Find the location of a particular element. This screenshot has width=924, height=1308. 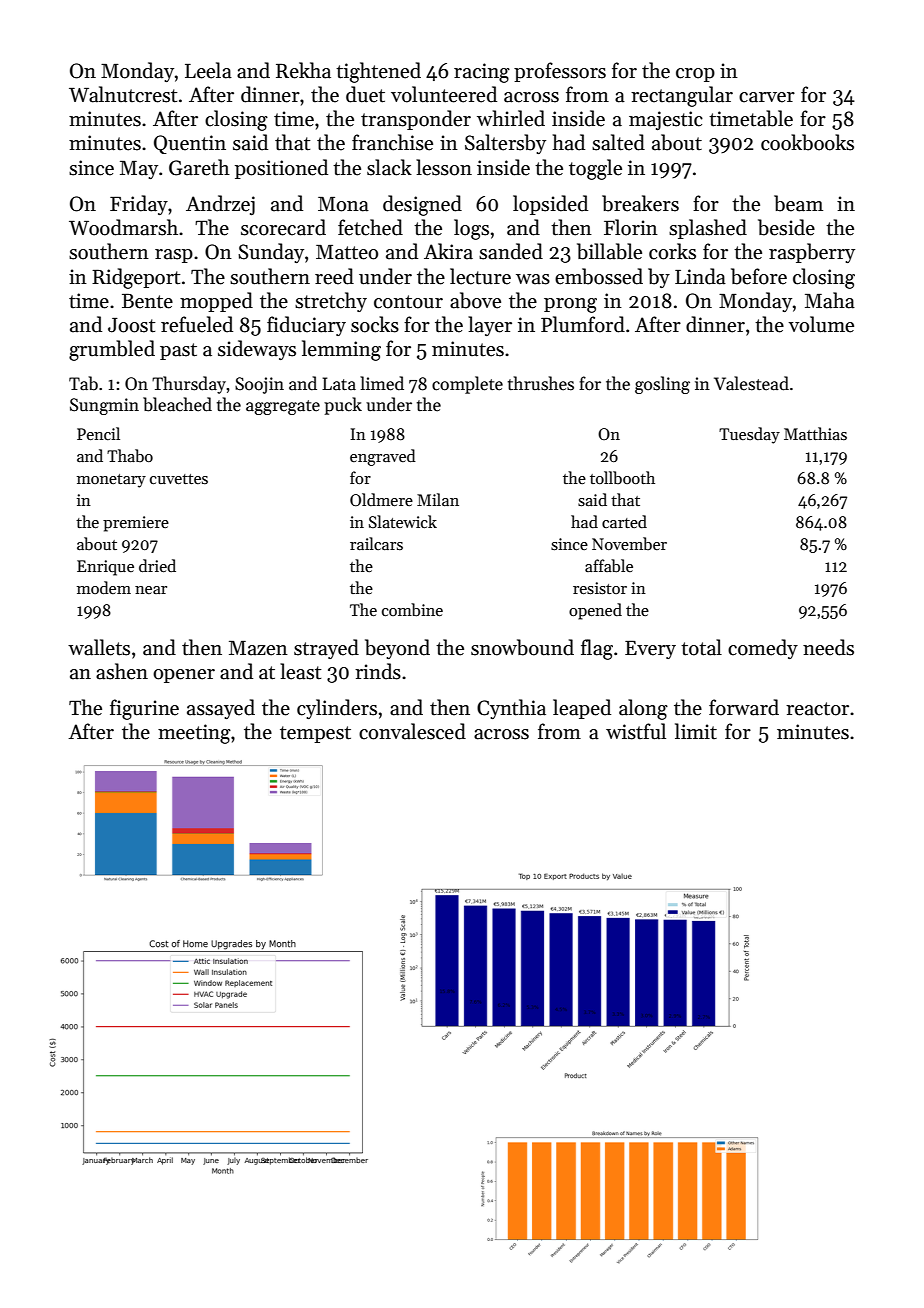

Leela is located at coordinates (208, 70).
